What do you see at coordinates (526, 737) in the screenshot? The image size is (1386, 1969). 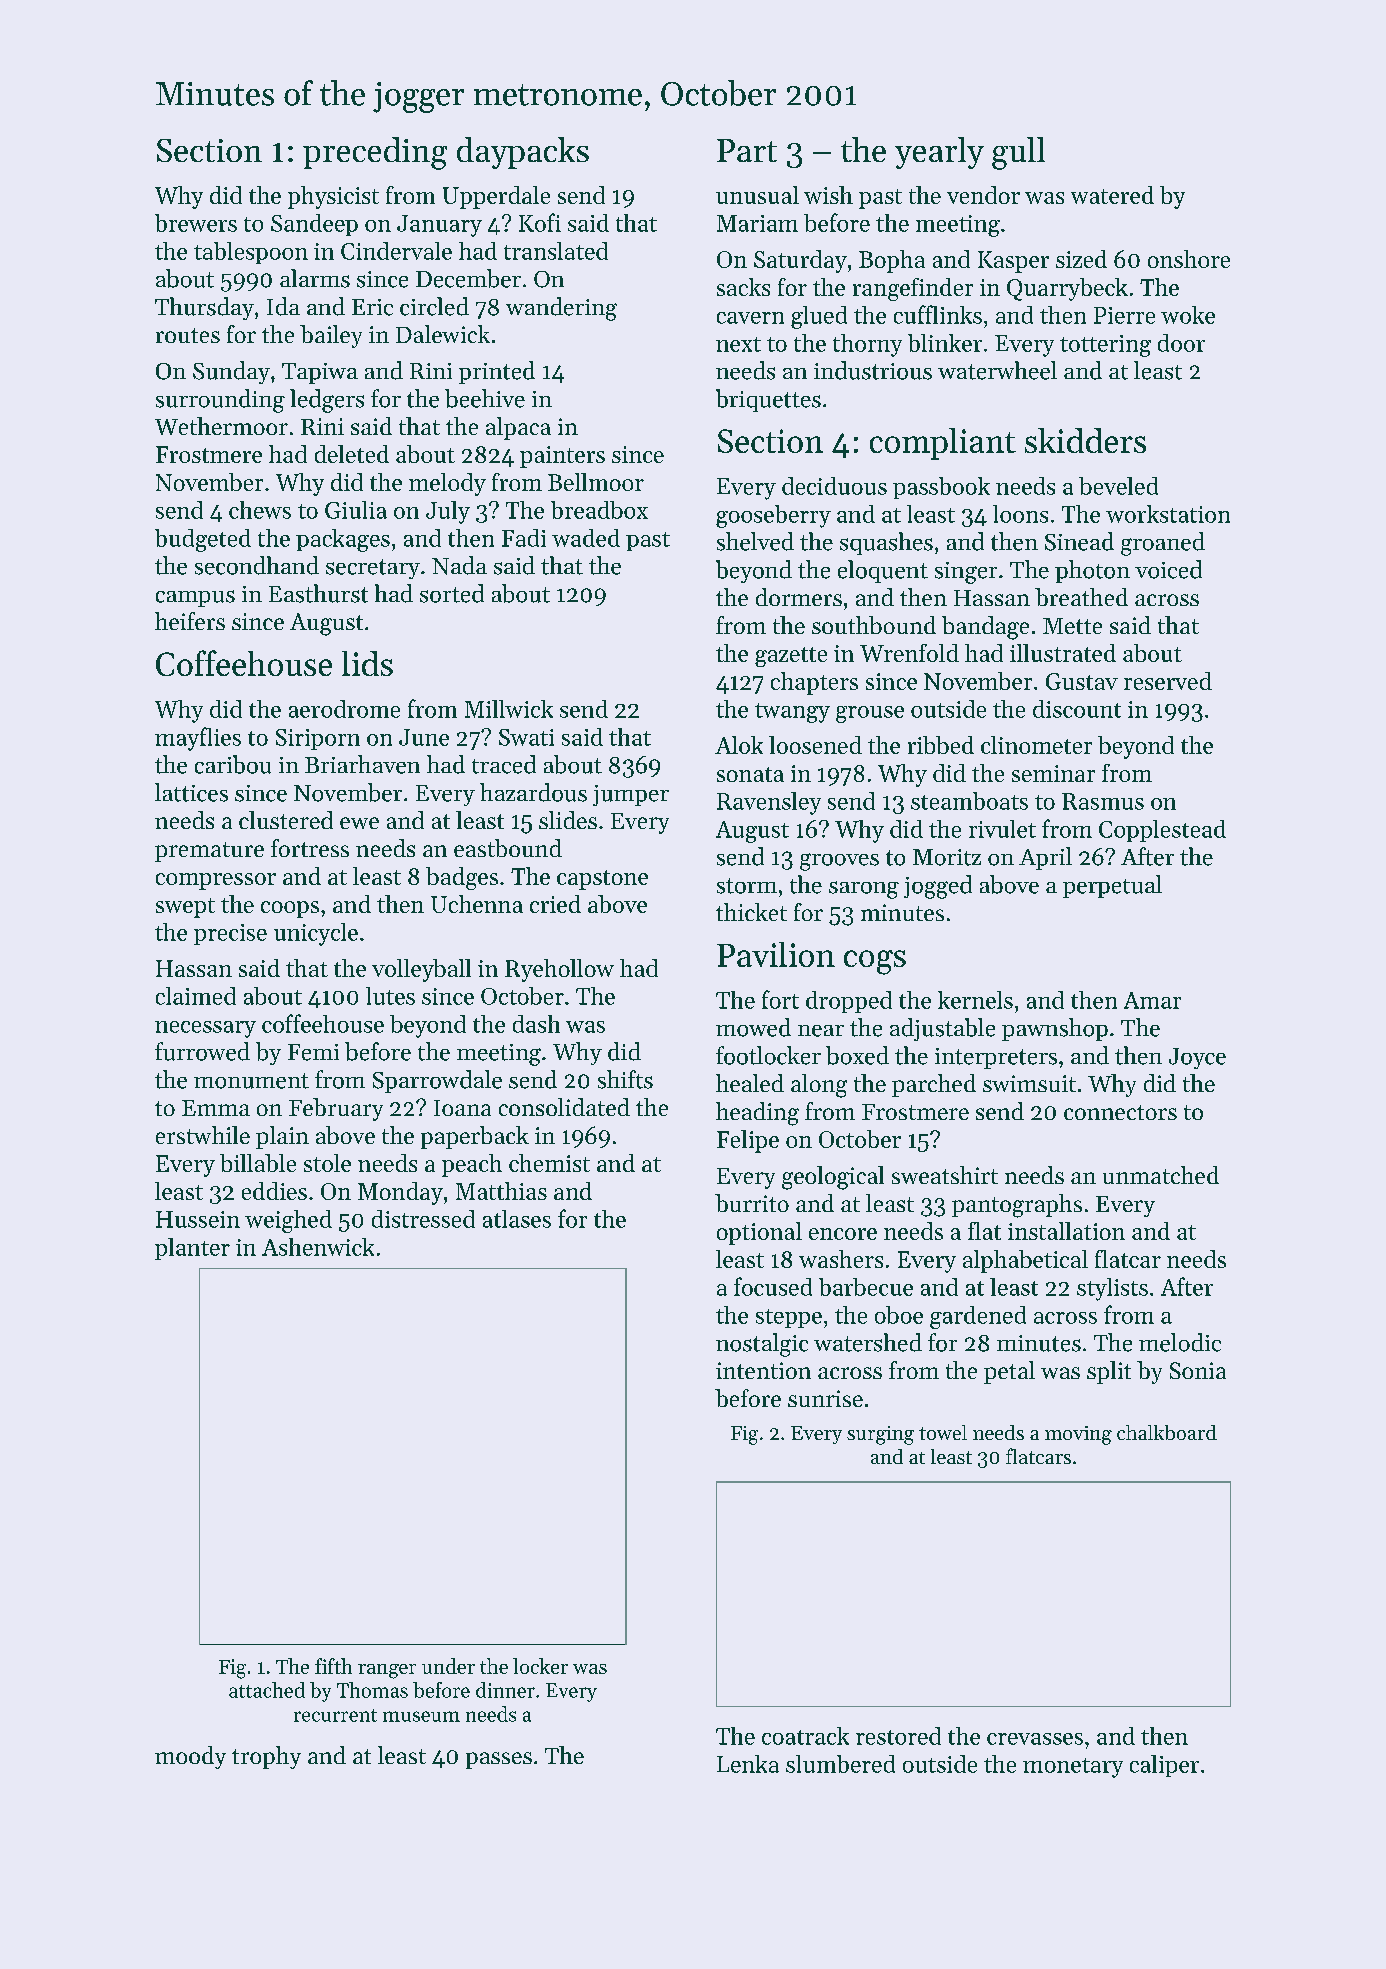 I see `Swati` at bounding box center [526, 737].
